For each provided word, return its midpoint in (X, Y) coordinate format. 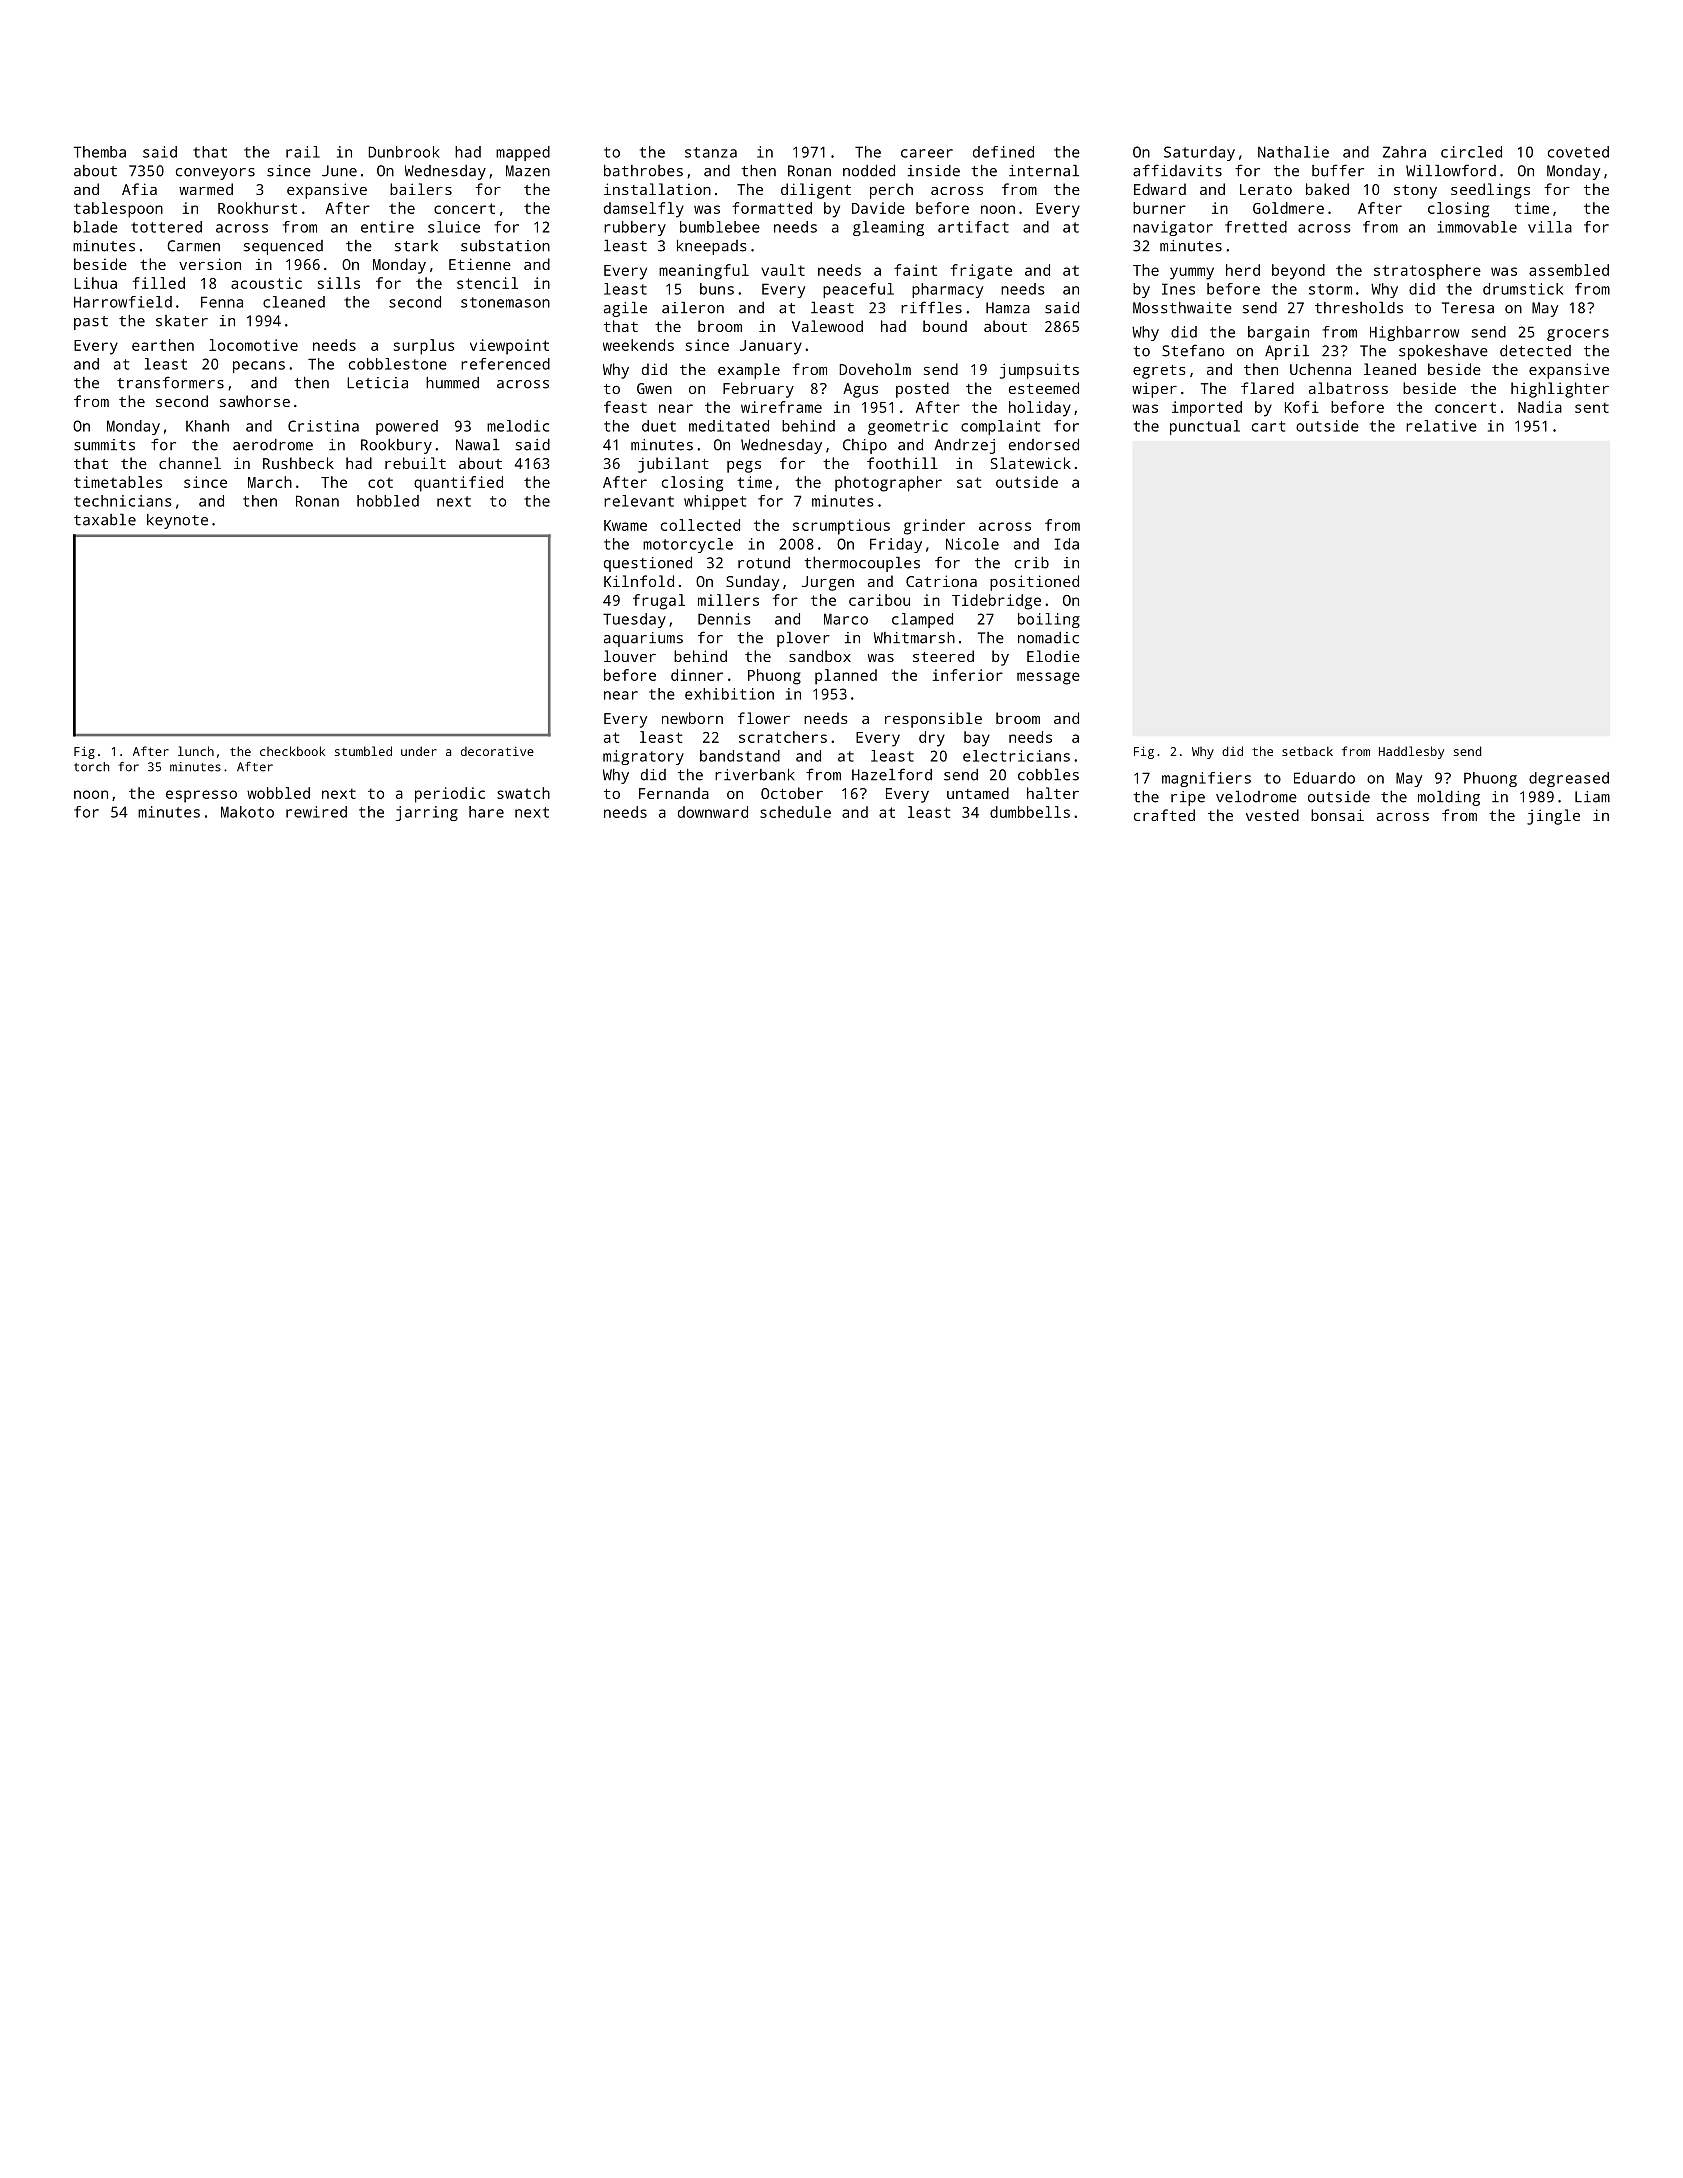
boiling (1049, 620)
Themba (100, 152)
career (927, 153)
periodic (450, 795)
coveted (1578, 152)
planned (846, 677)
